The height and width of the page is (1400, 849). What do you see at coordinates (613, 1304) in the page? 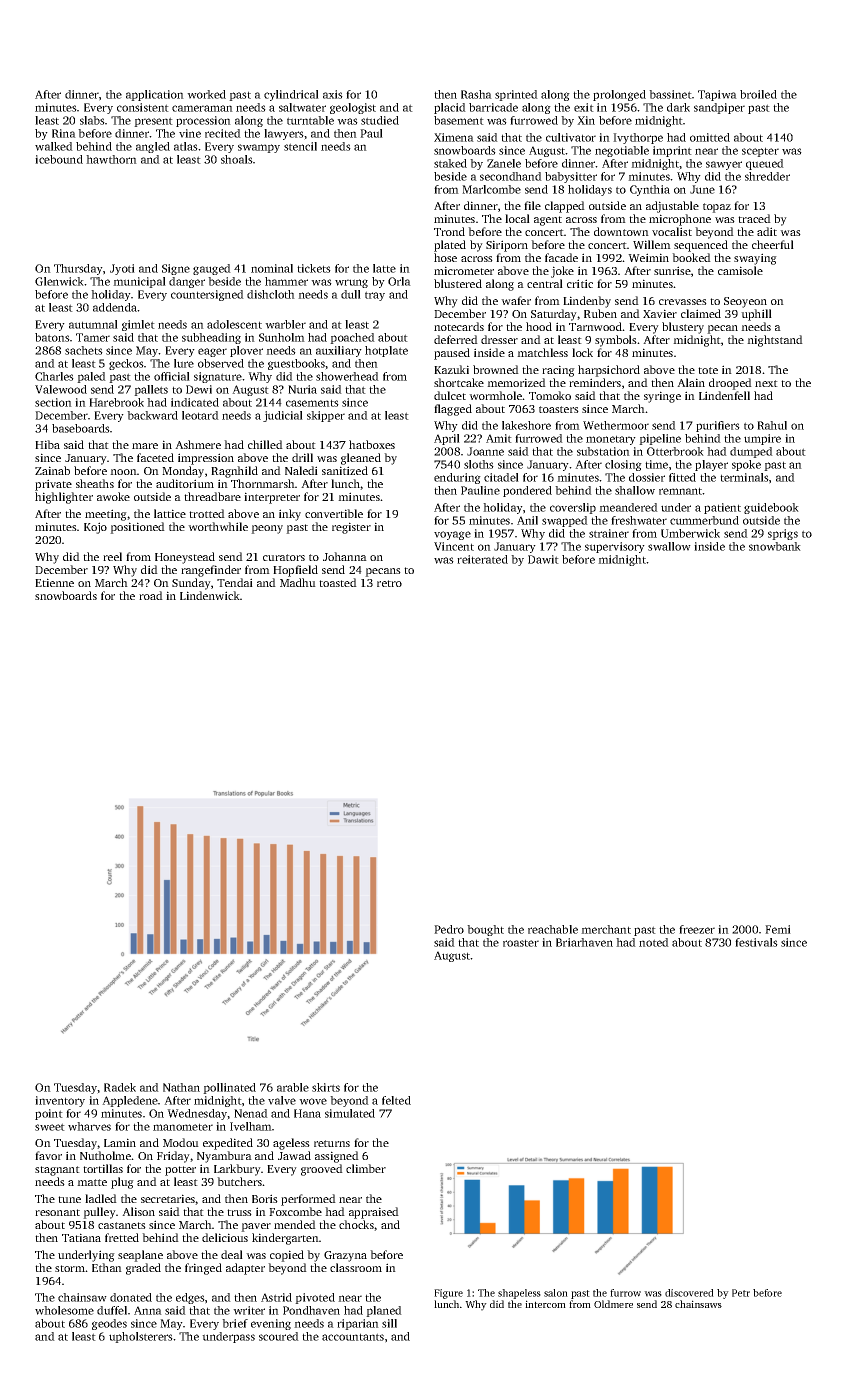
I see `Oldmere` at bounding box center [613, 1304].
